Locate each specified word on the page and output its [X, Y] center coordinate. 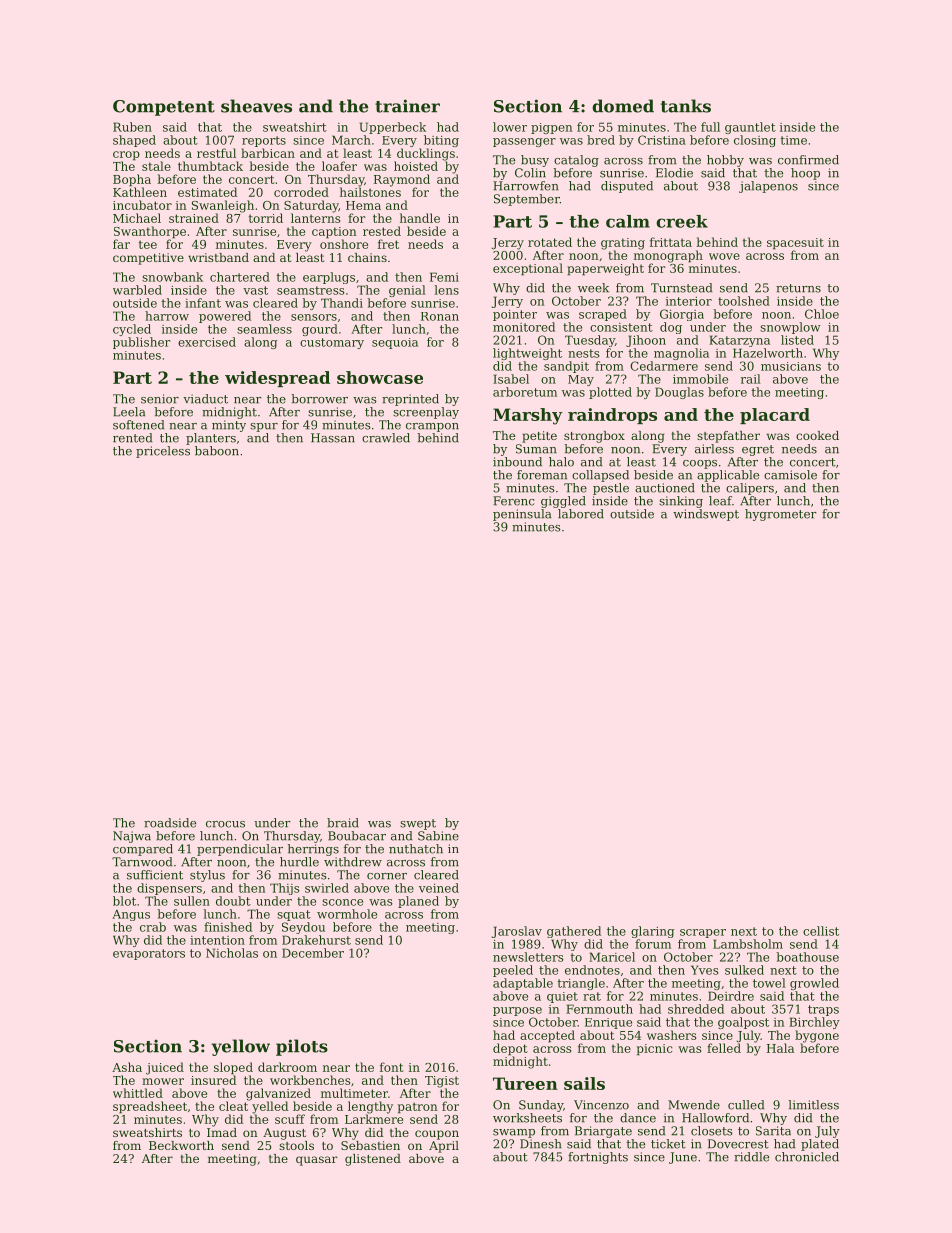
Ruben [132, 127]
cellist [821, 931]
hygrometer [781, 515]
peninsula [522, 515]
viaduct [205, 399]
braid [343, 823]
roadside [170, 823]
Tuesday [590, 341]
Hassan [333, 438]
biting [441, 141]
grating [623, 244]
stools [296, 1145]
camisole [790, 475]
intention [217, 940]
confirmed [808, 160]
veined [439, 888]
